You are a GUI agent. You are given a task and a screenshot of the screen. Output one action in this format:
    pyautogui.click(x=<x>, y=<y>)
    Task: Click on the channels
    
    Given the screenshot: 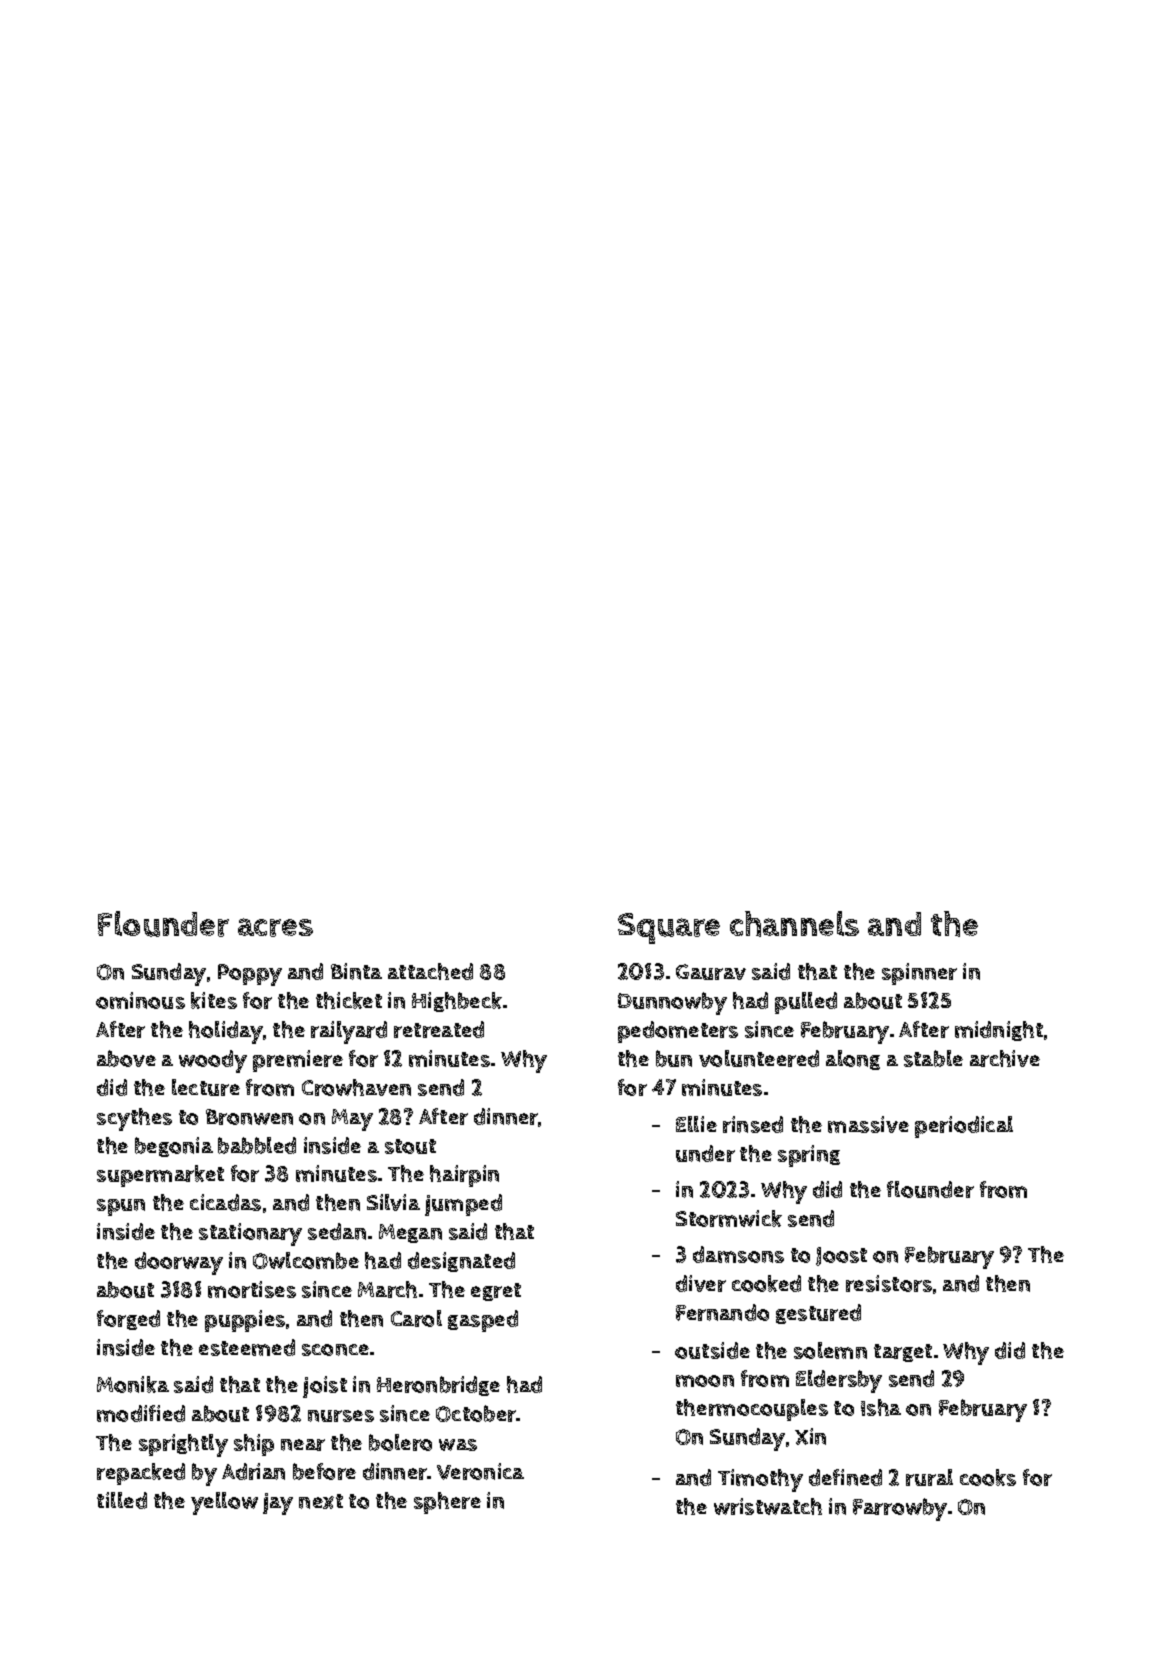 What is the action you would take?
    pyautogui.click(x=794, y=924)
